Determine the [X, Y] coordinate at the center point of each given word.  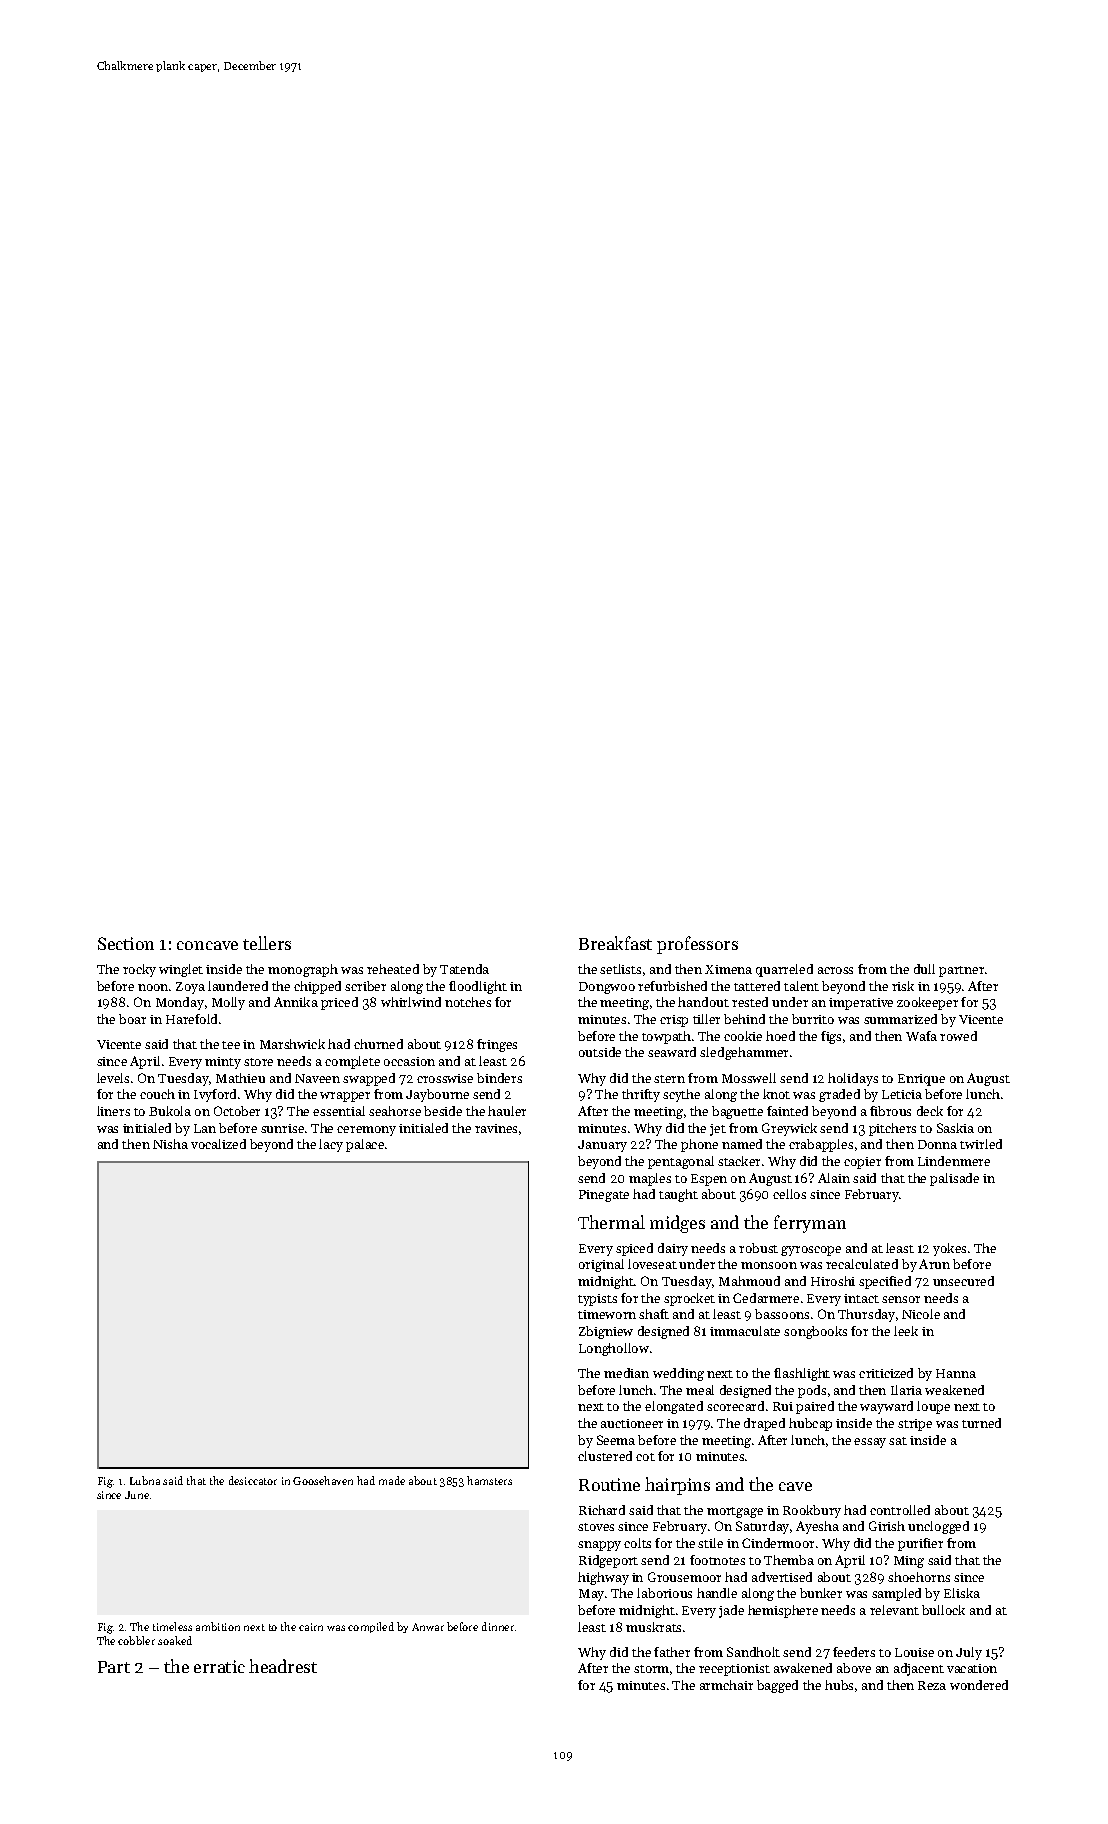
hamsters [489, 1480]
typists [597, 1300]
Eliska [962, 1593]
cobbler [136, 1640]
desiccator [253, 1480]
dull [924, 969]
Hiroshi [833, 1281]
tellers [267, 943]
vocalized [218, 1144]
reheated [393, 969]
